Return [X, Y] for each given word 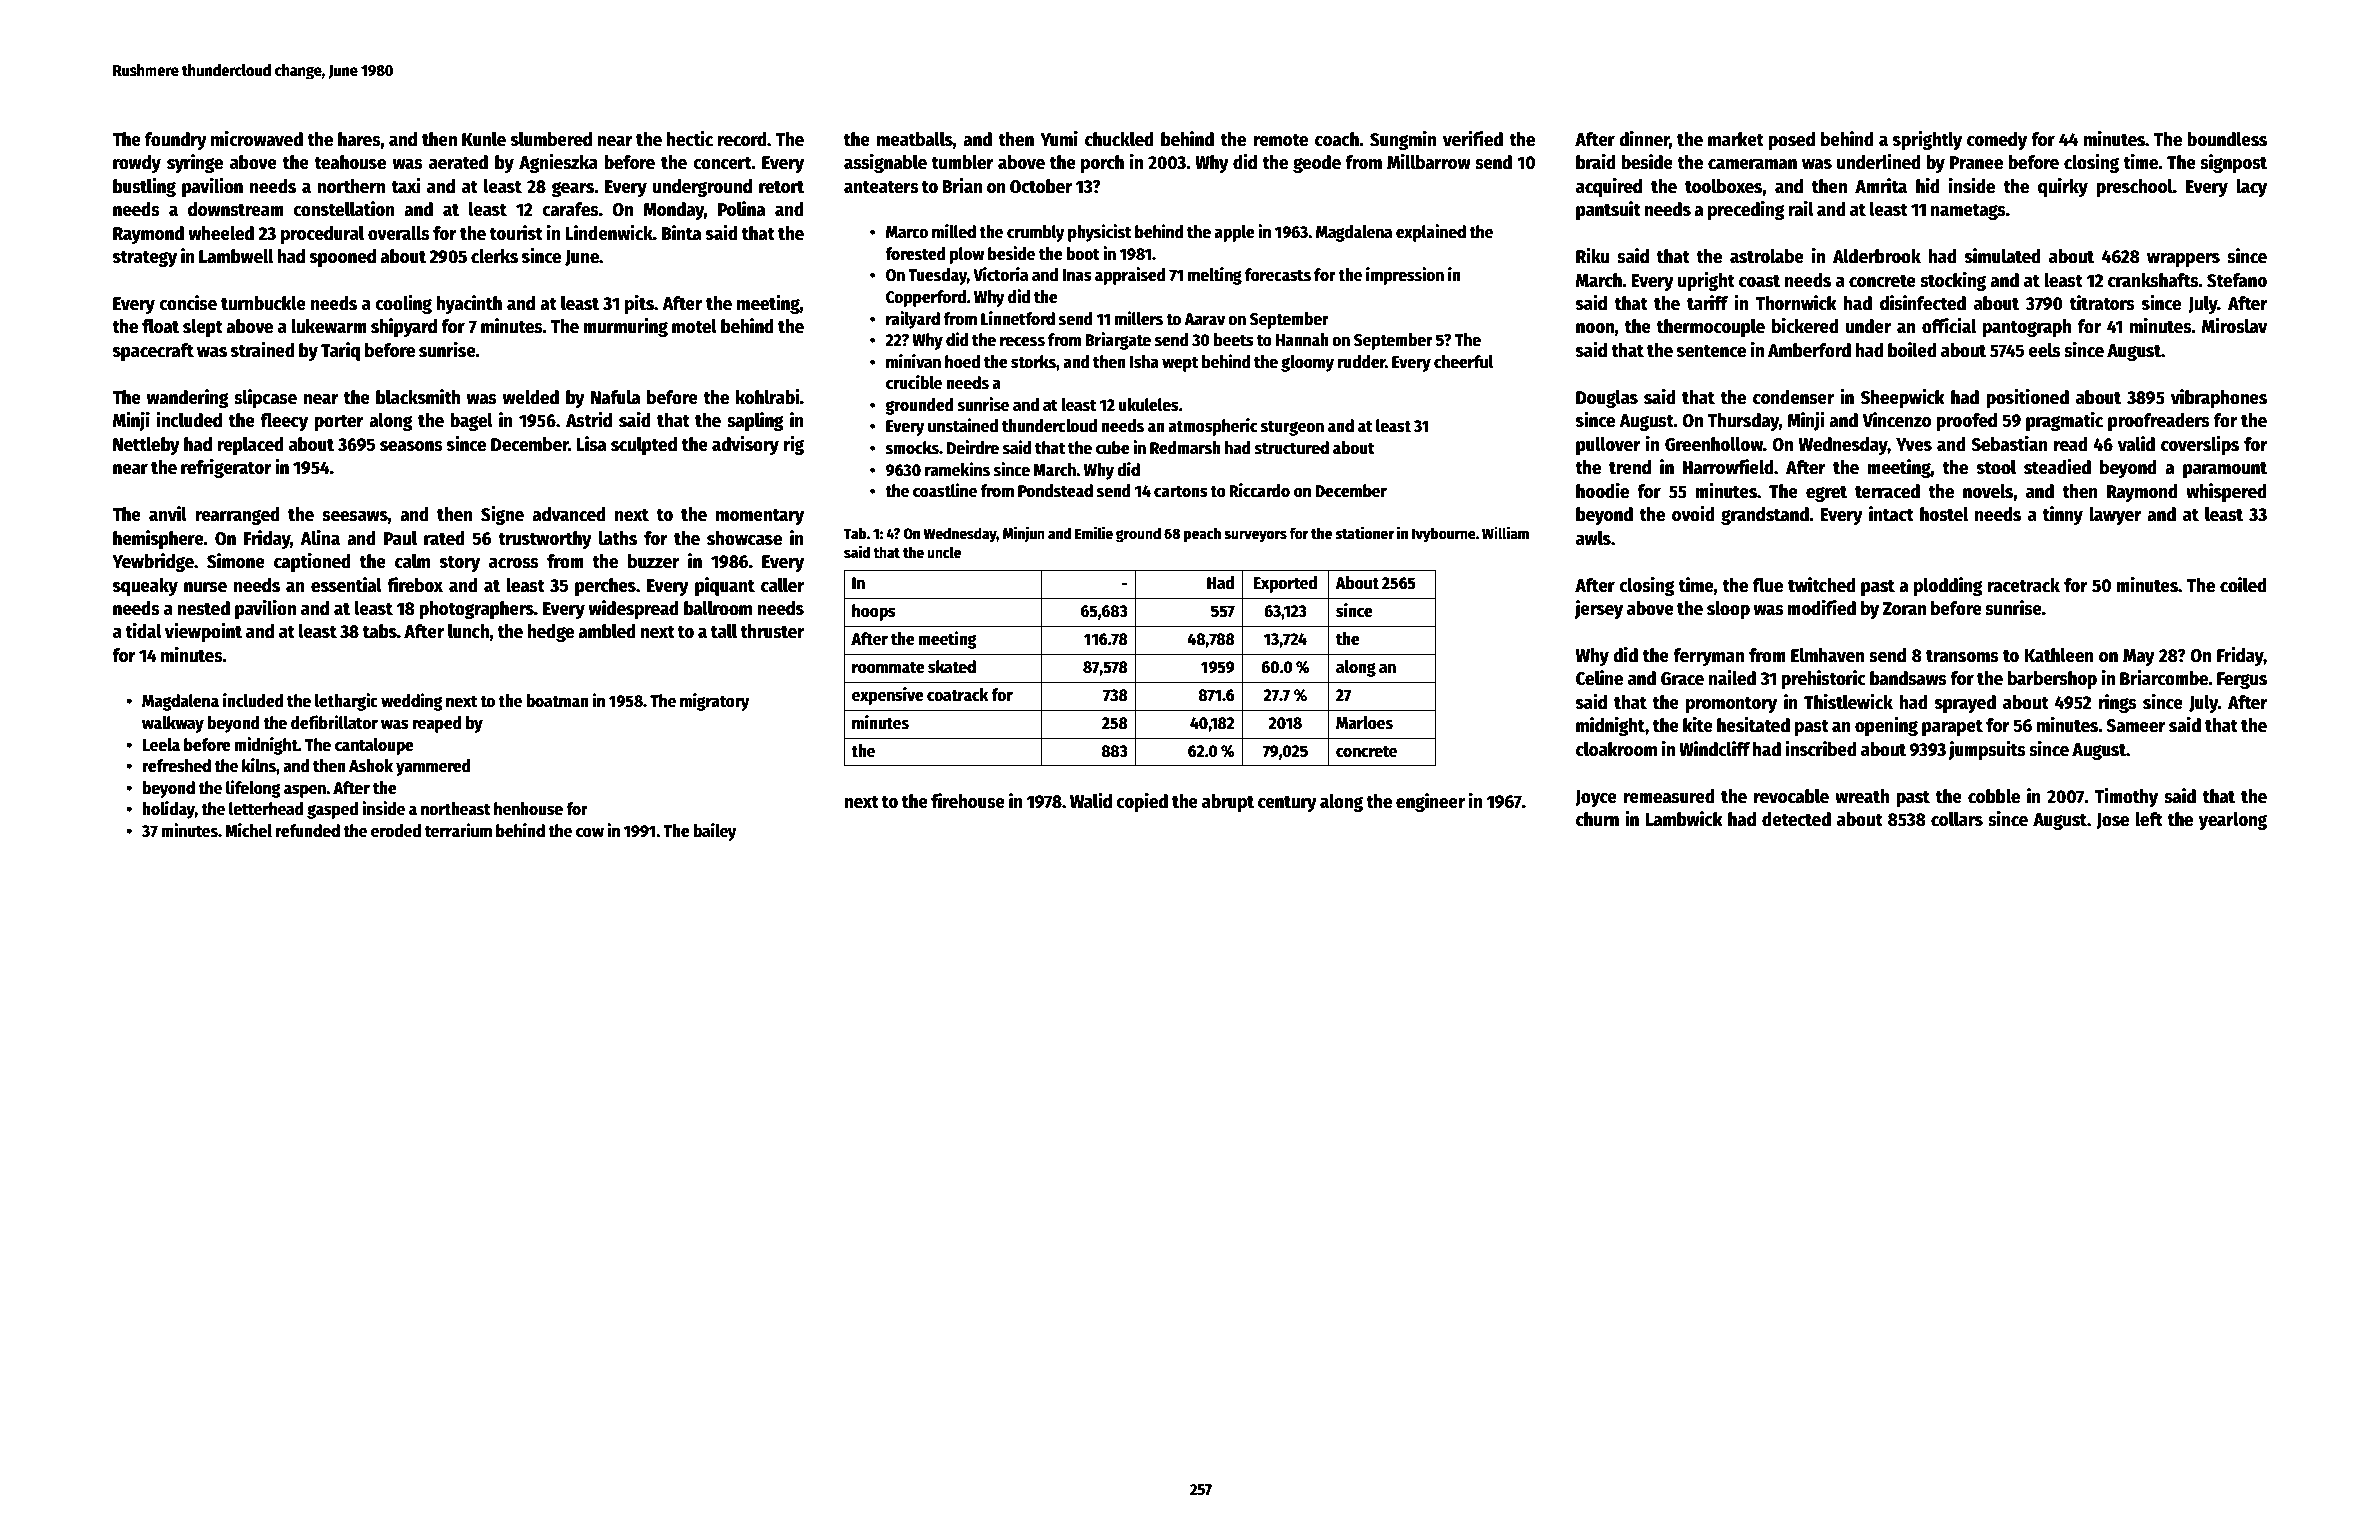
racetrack [2023, 585]
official [1949, 326]
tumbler [962, 162]
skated [952, 667]
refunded [307, 831]
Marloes [1364, 723]
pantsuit [1608, 210]
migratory [715, 702]
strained [263, 350]
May [2139, 657]
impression [1405, 276]
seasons [411, 446]
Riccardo [1259, 490]
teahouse [350, 162]
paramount [2225, 470]
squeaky [145, 587]
